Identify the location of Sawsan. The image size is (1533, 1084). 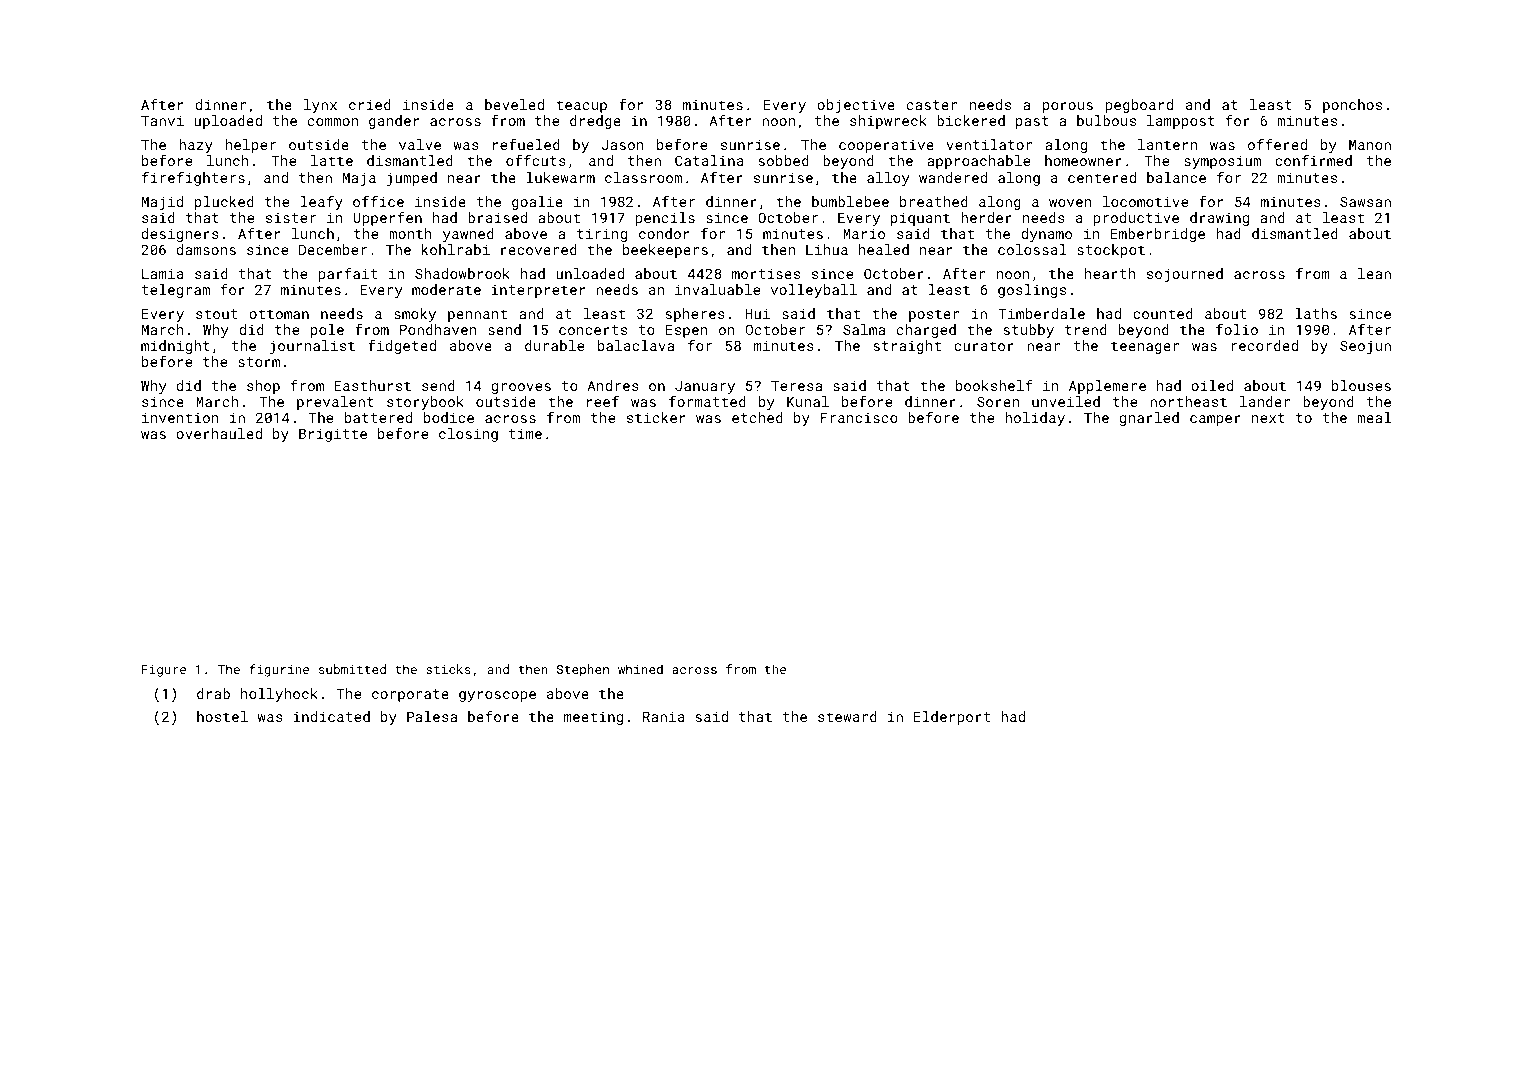
(1365, 201).
